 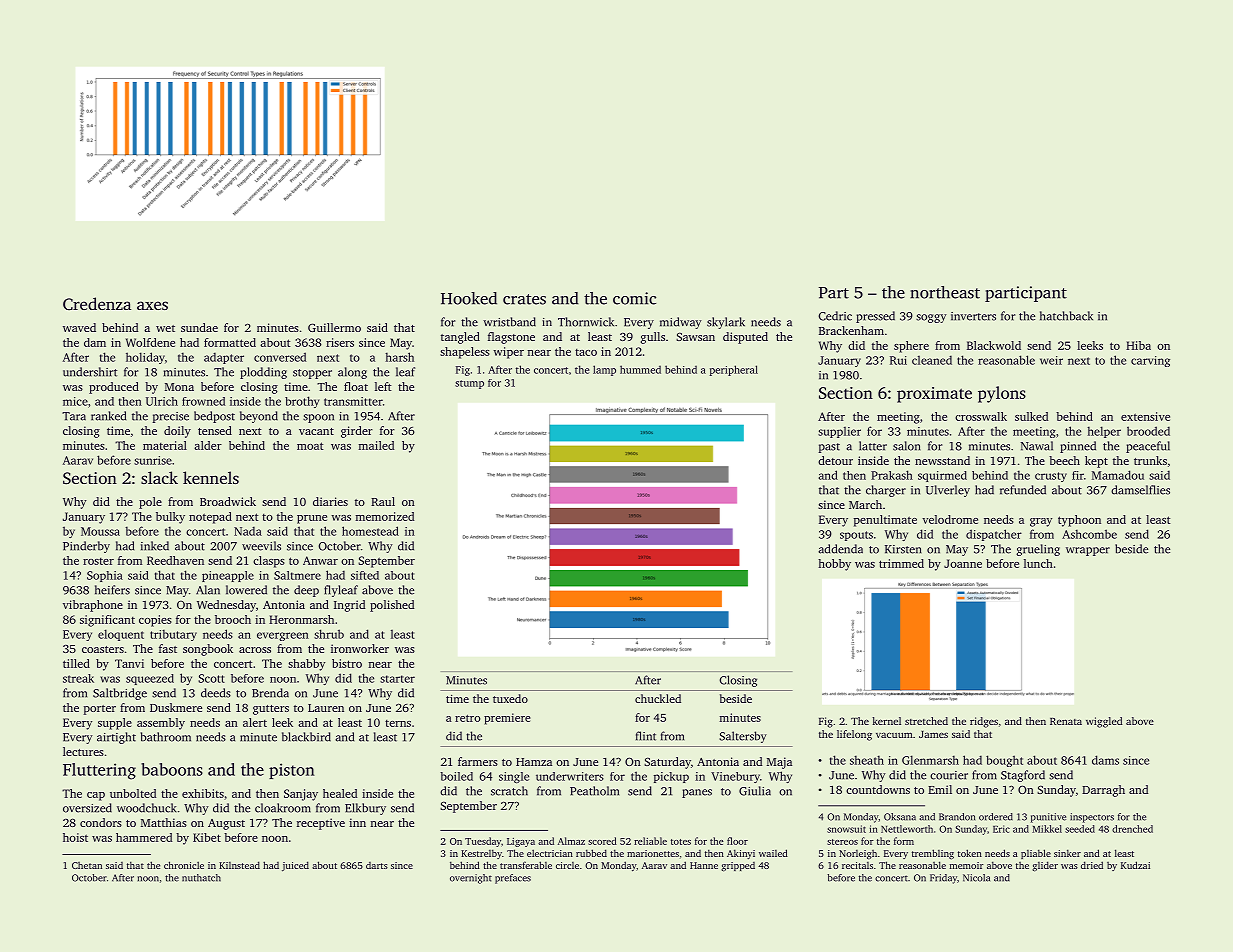 I want to click on ridges, so click(x=984, y=722).
